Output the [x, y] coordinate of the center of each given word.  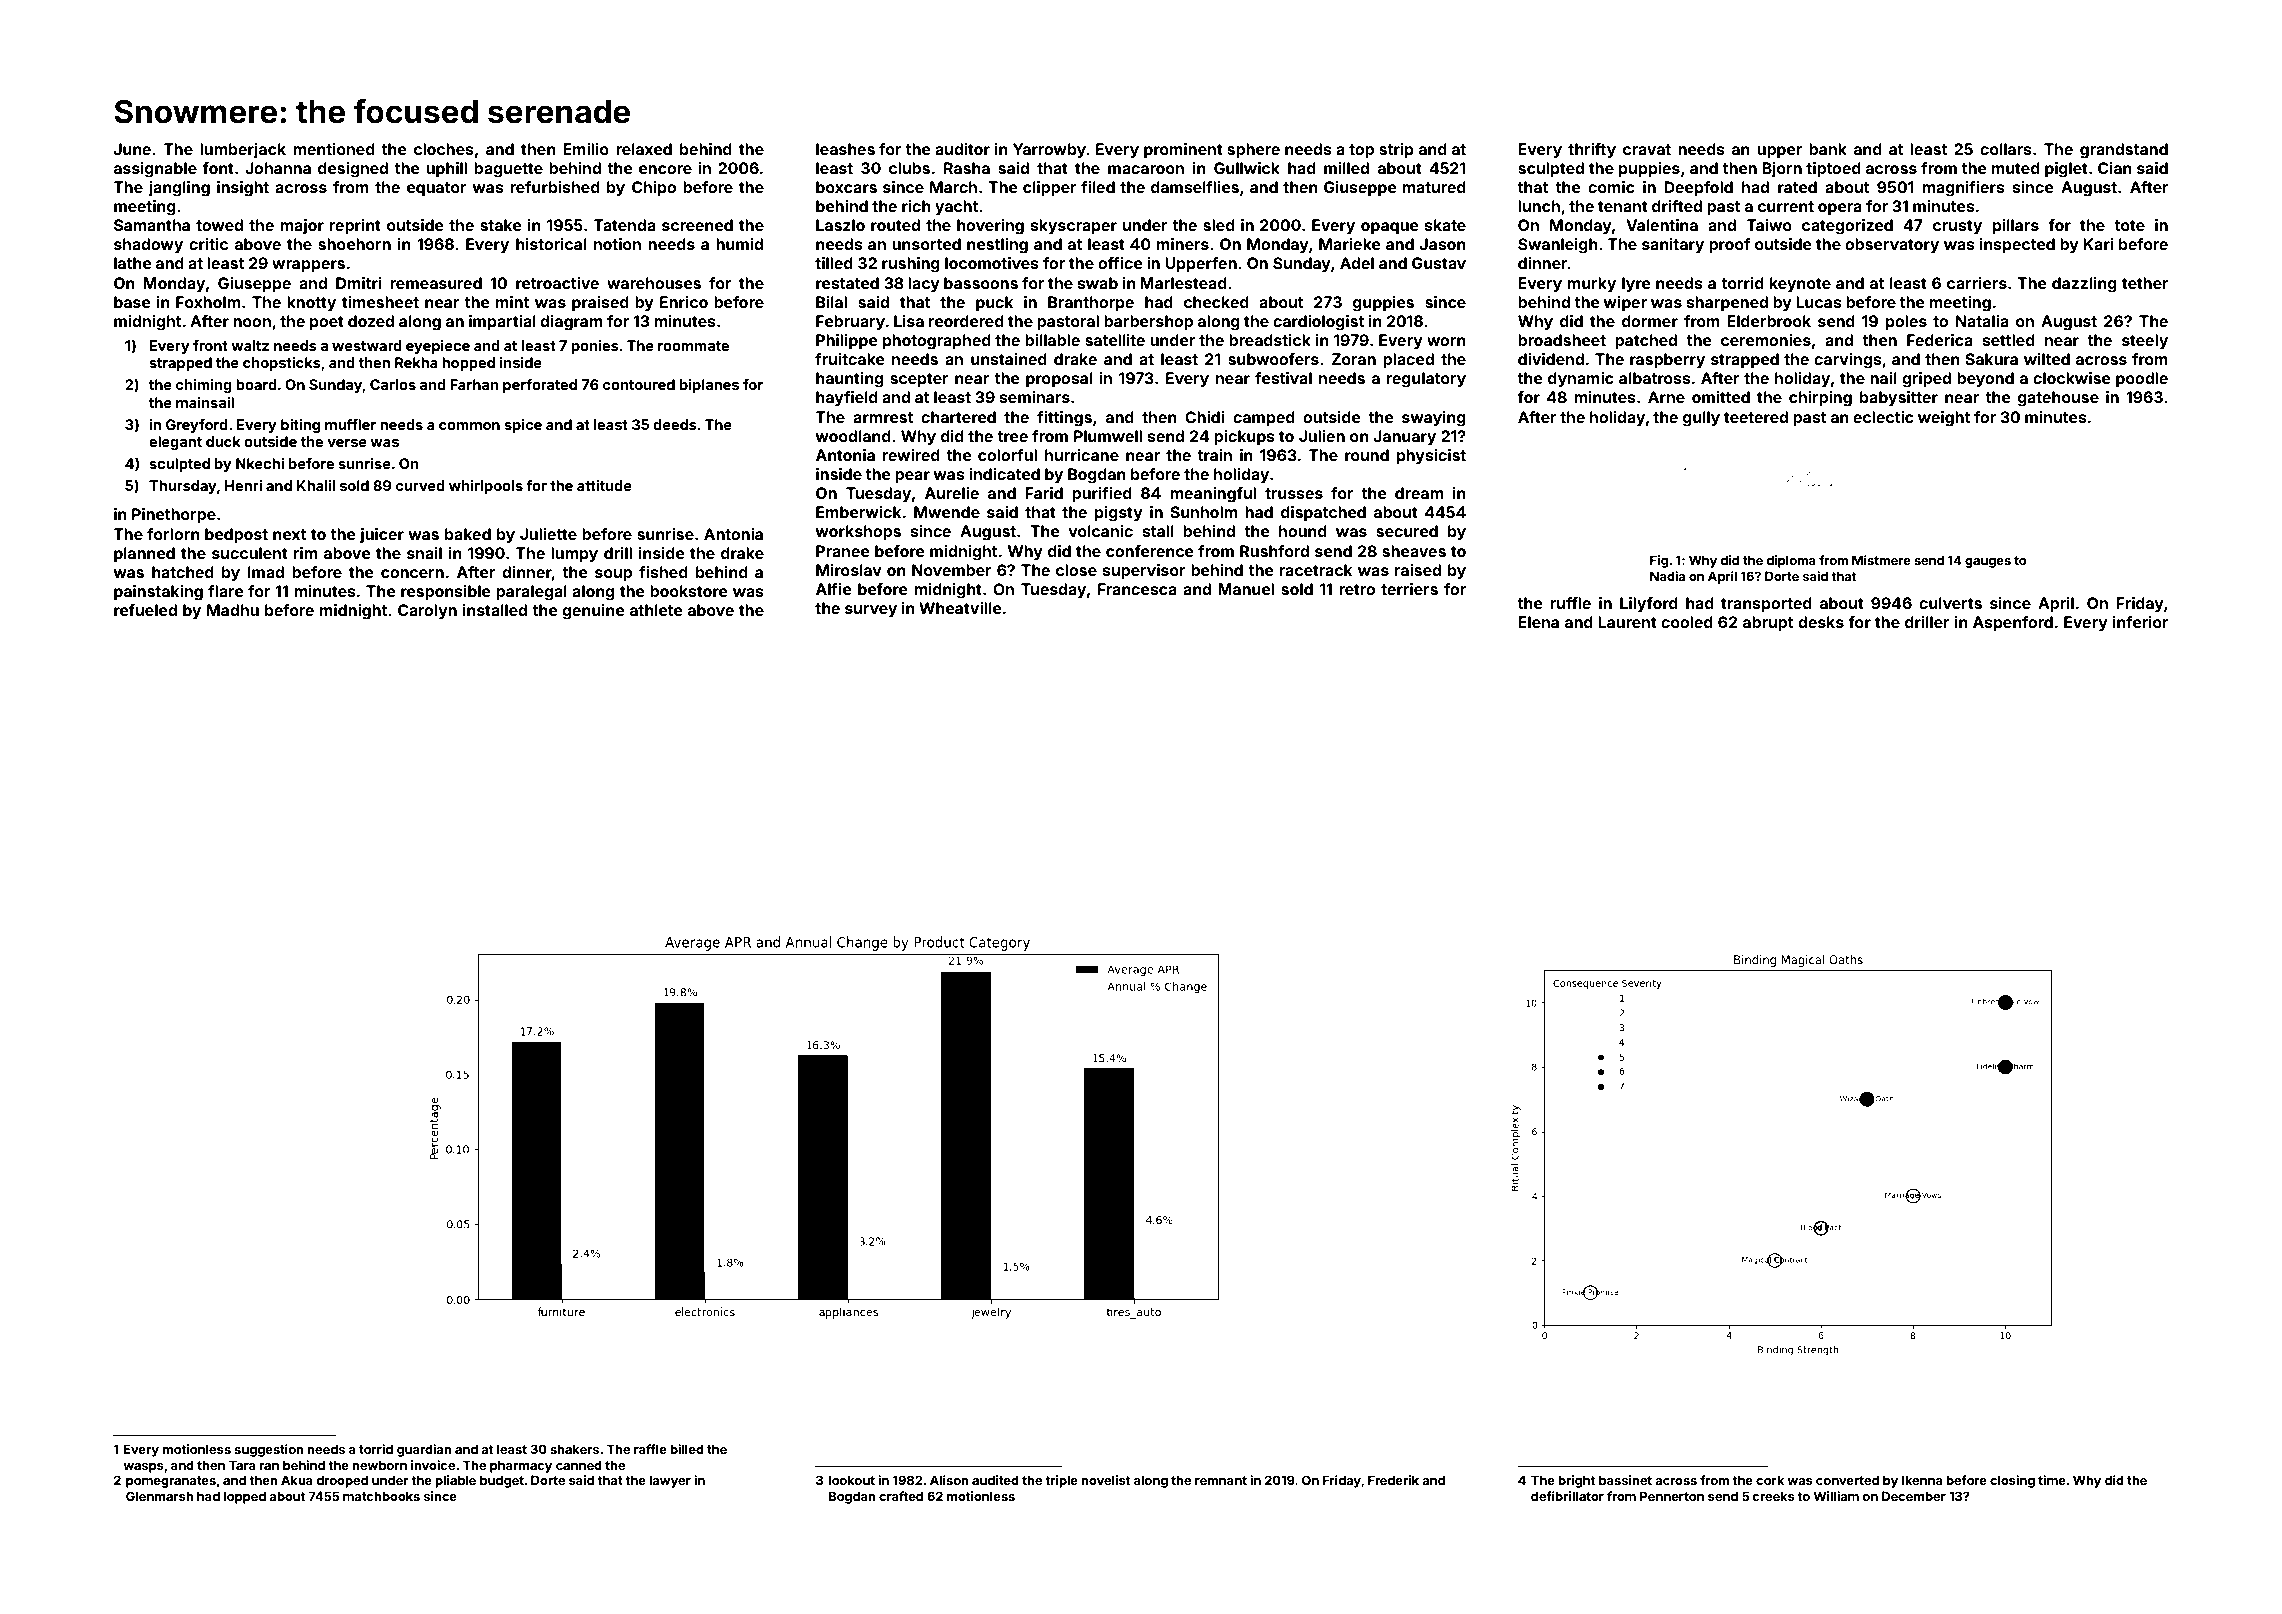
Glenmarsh [160, 1496]
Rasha [967, 168]
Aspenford [2013, 624]
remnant [1221, 1480]
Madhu [233, 610]
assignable [155, 170]
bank [1828, 149]
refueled [145, 610]
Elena [1538, 622]
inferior [2141, 622]
